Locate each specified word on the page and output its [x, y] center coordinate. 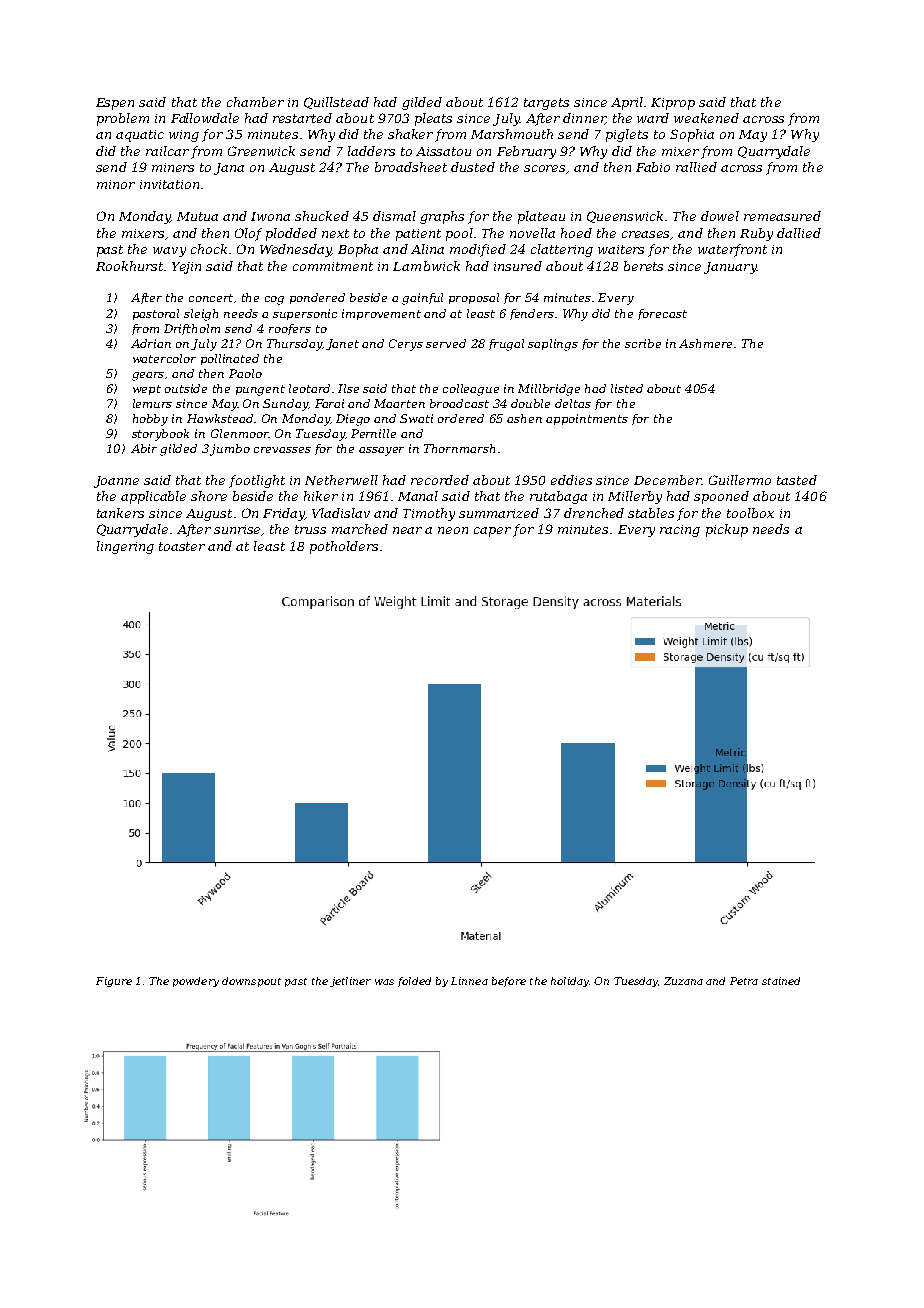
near [407, 530]
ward [653, 118]
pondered [317, 298]
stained [781, 981]
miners [173, 167]
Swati [416, 418]
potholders [344, 547]
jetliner [350, 982]
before [509, 982]
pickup [727, 530]
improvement [381, 314]
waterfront [732, 250]
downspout [251, 982]
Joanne [116, 482]
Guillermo [740, 480]
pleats [433, 119]
